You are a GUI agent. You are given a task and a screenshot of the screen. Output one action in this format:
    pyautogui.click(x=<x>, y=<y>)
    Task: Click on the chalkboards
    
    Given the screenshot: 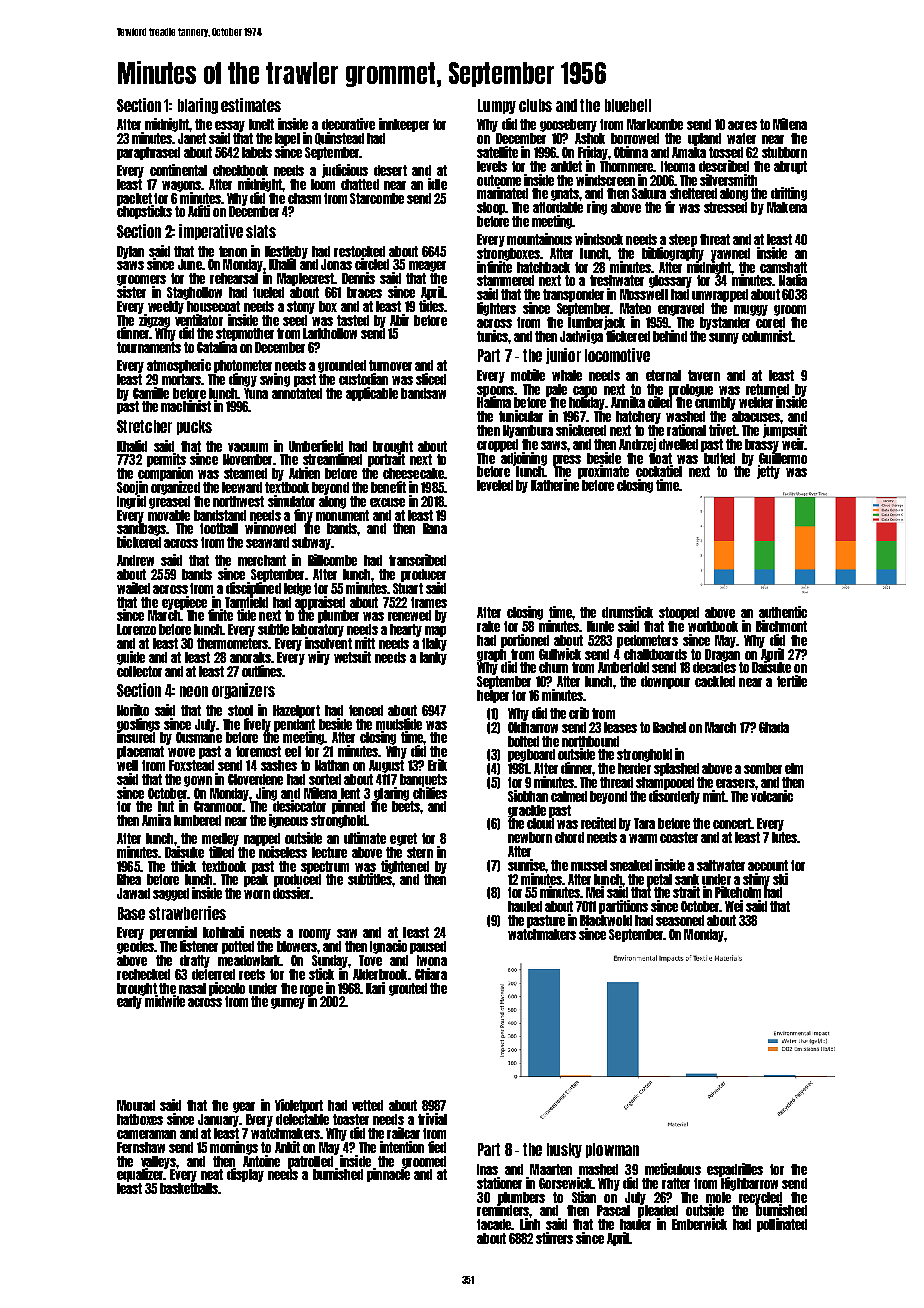 What is the action you would take?
    pyautogui.click(x=655, y=654)
